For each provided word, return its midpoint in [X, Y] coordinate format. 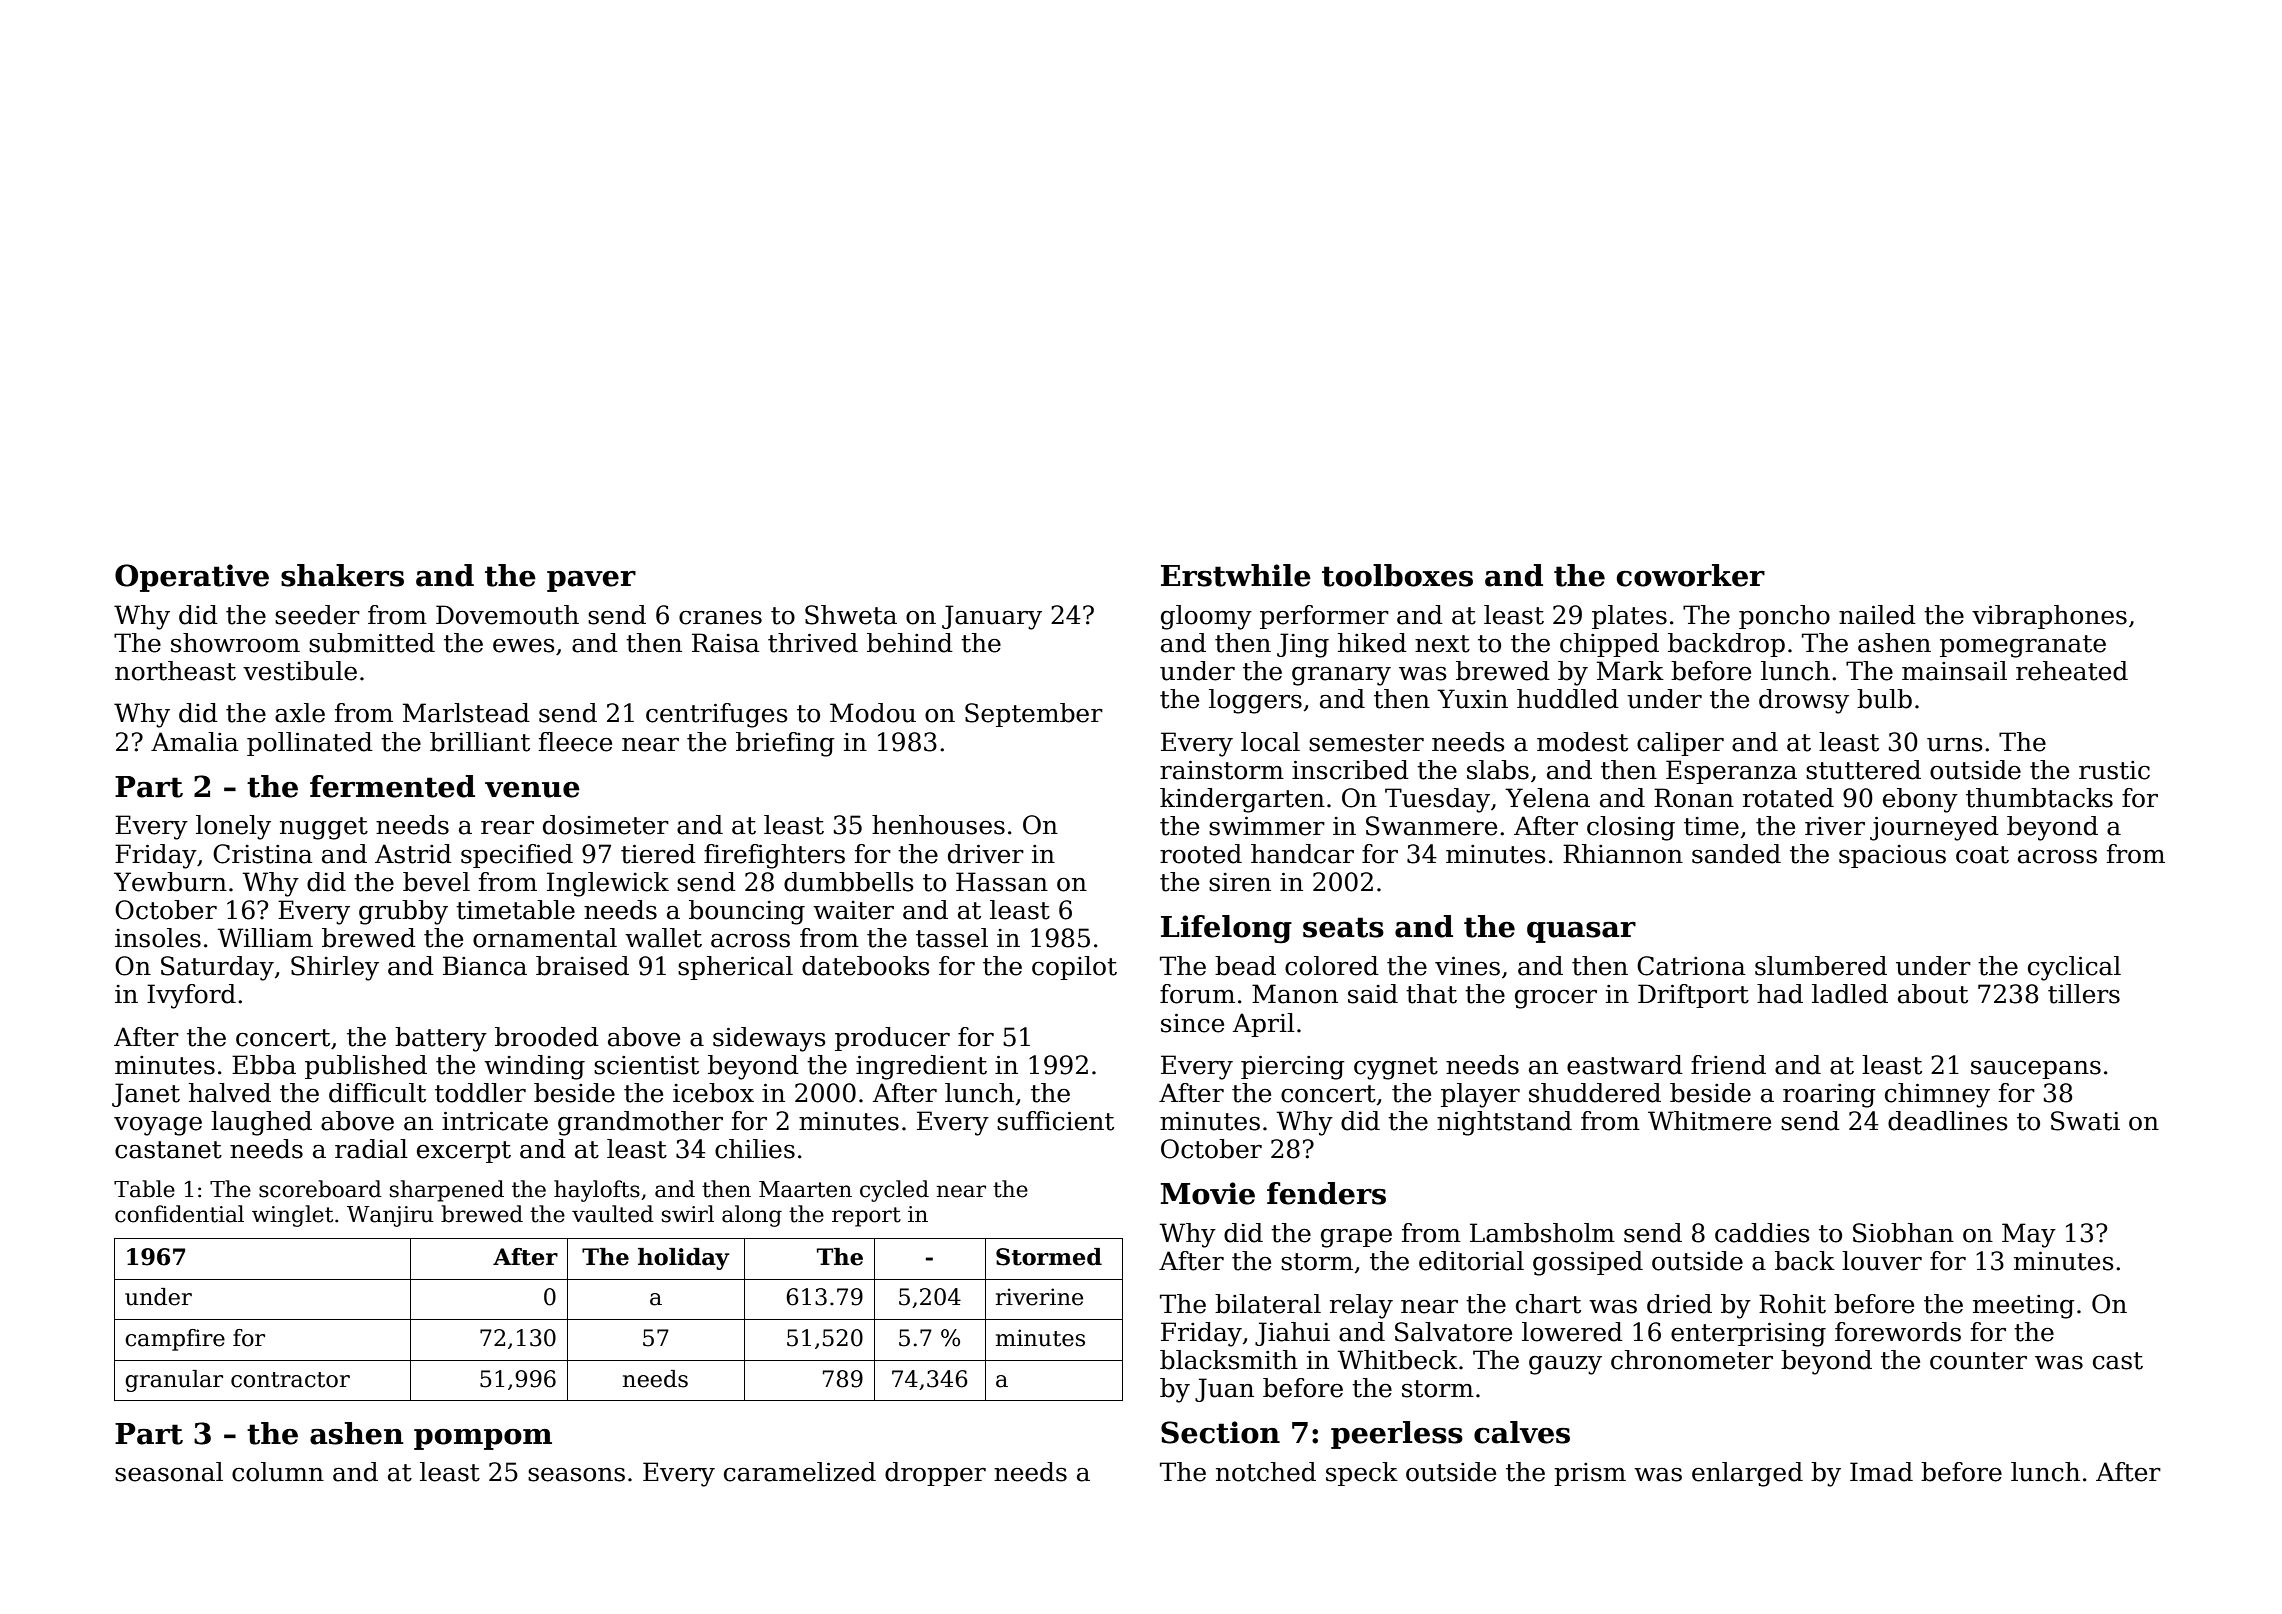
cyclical [2074, 968]
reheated [2072, 671]
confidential [179, 1214]
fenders [1326, 1193]
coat [1982, 855]
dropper [935, 1474]
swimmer [1267, 826]
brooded [547, 1037]
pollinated [310, 744]
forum [1197, 994]
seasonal [169, 1472]
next [1442, 644]
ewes [524, 646]
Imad [1881, 1472]
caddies [1762, 1233]
